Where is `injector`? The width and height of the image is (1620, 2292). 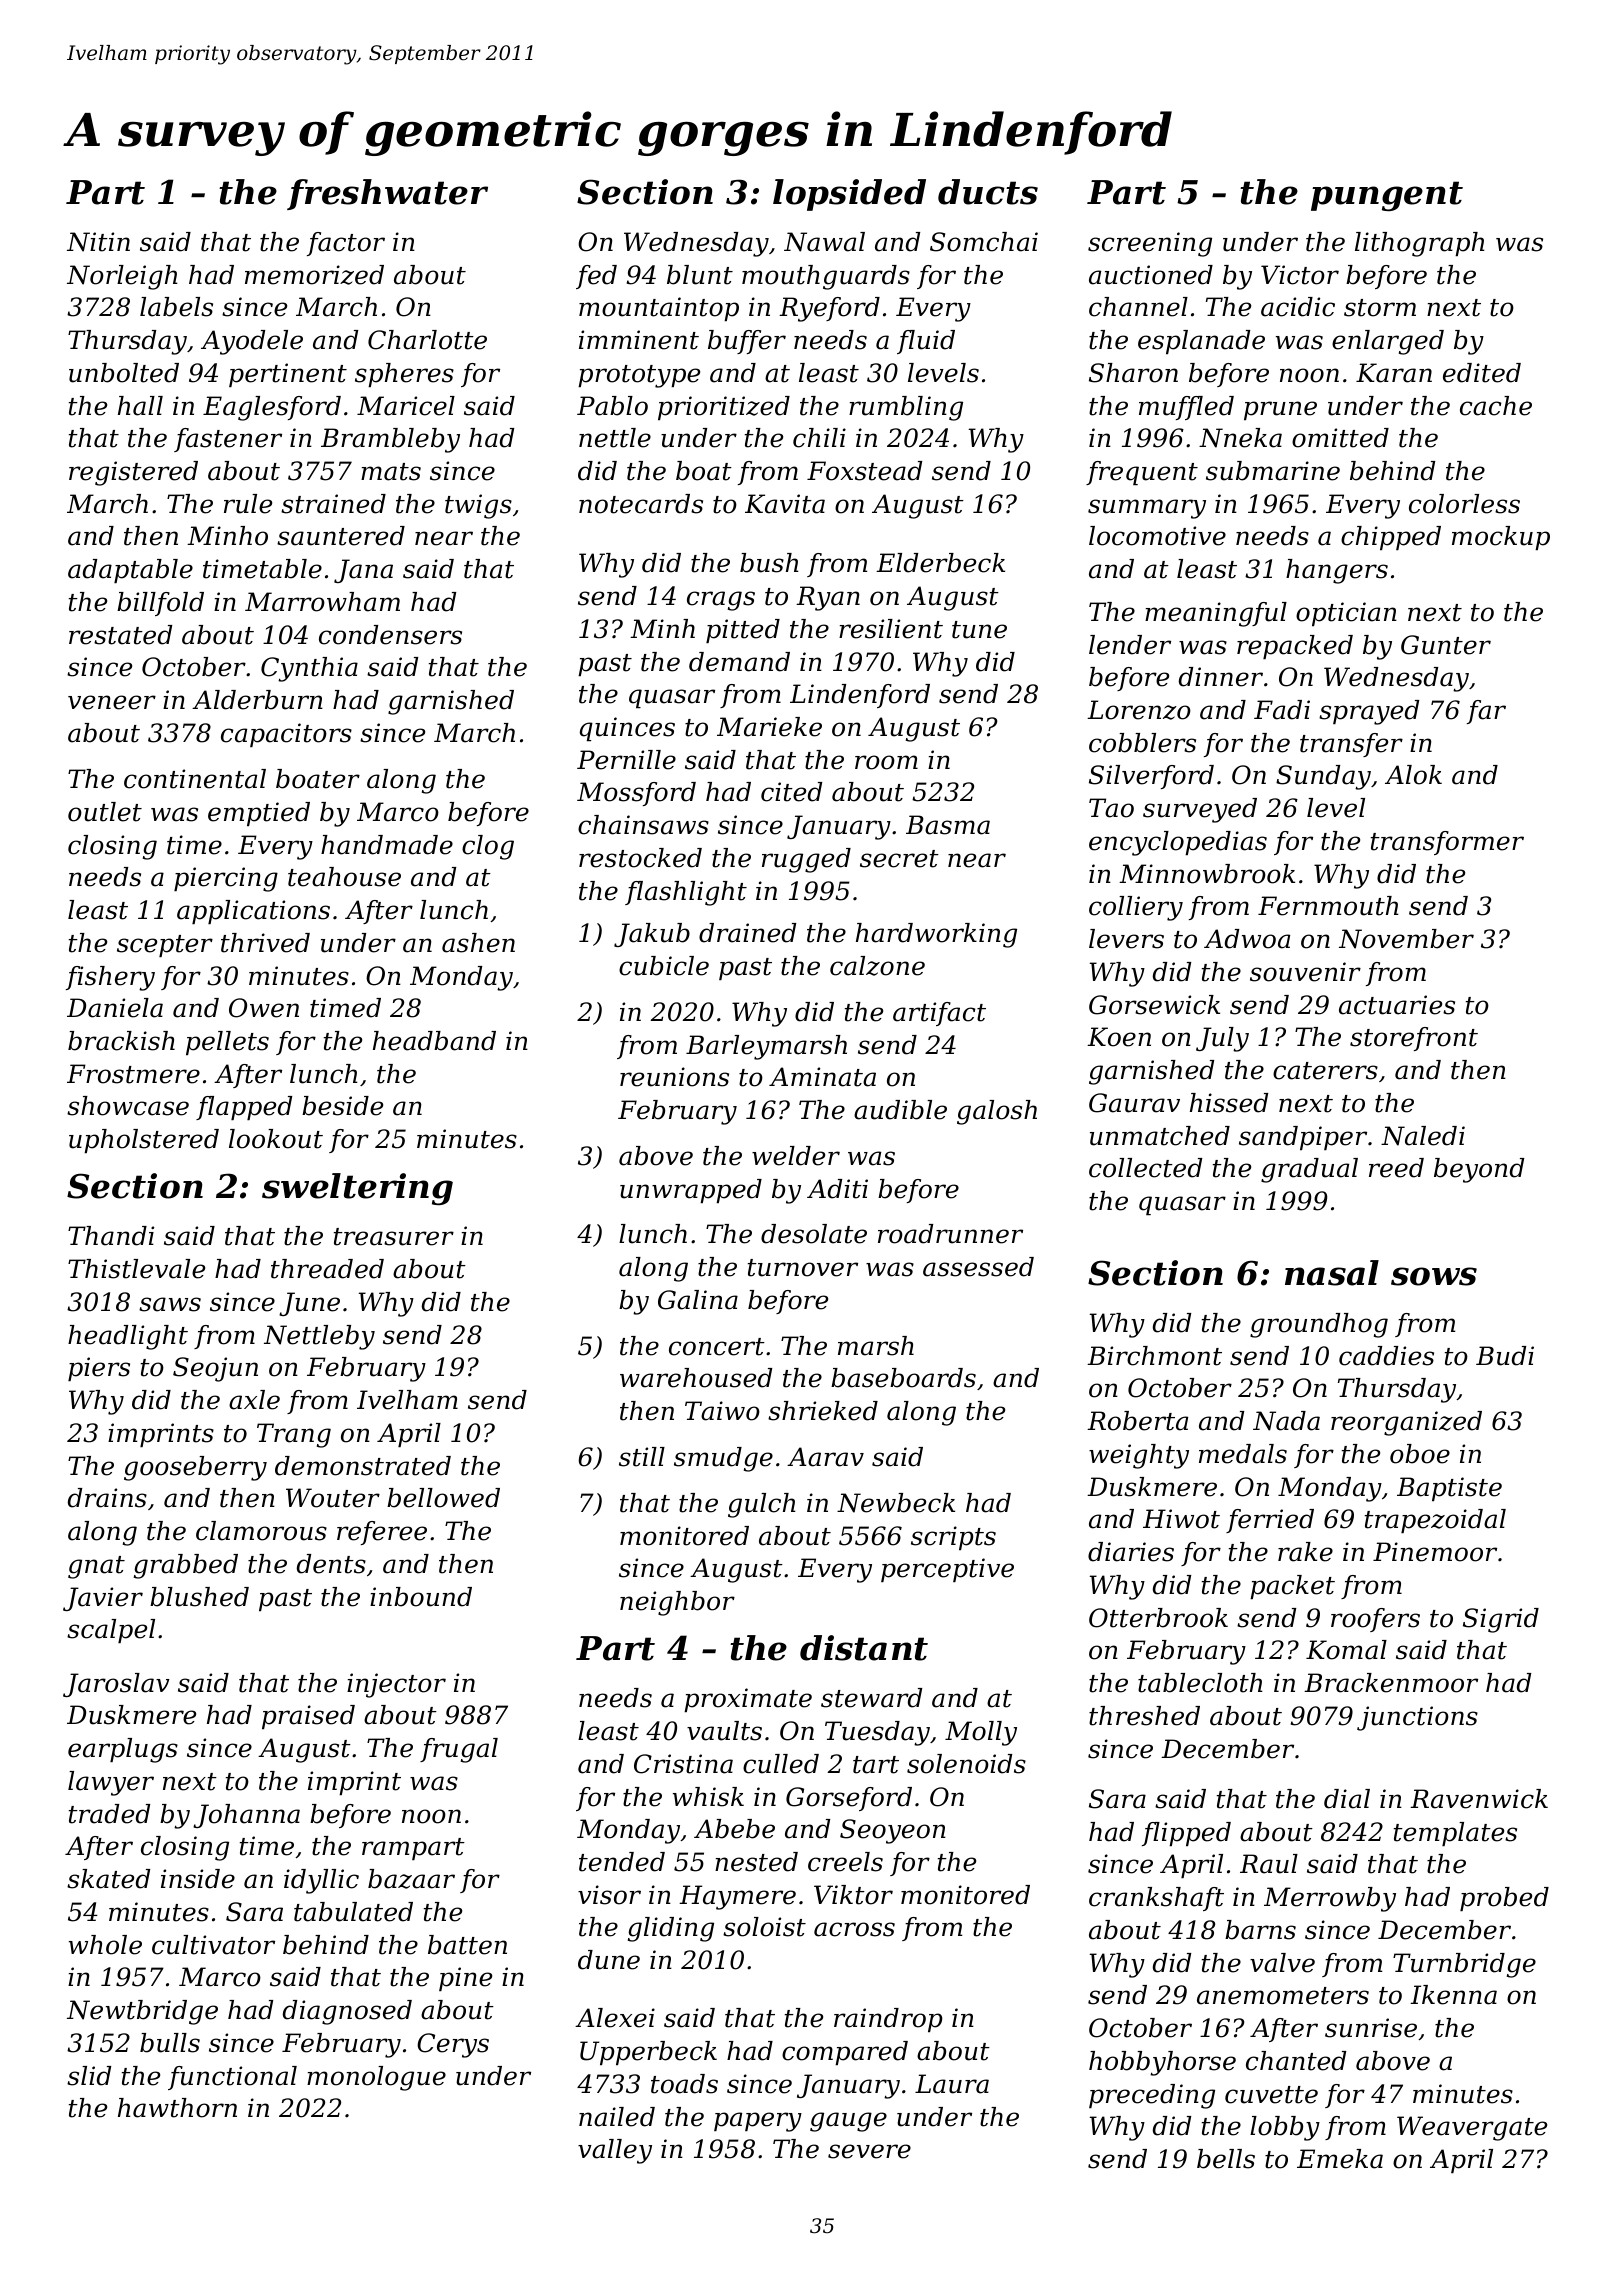
injector is located at coordinates (396, 1685).
